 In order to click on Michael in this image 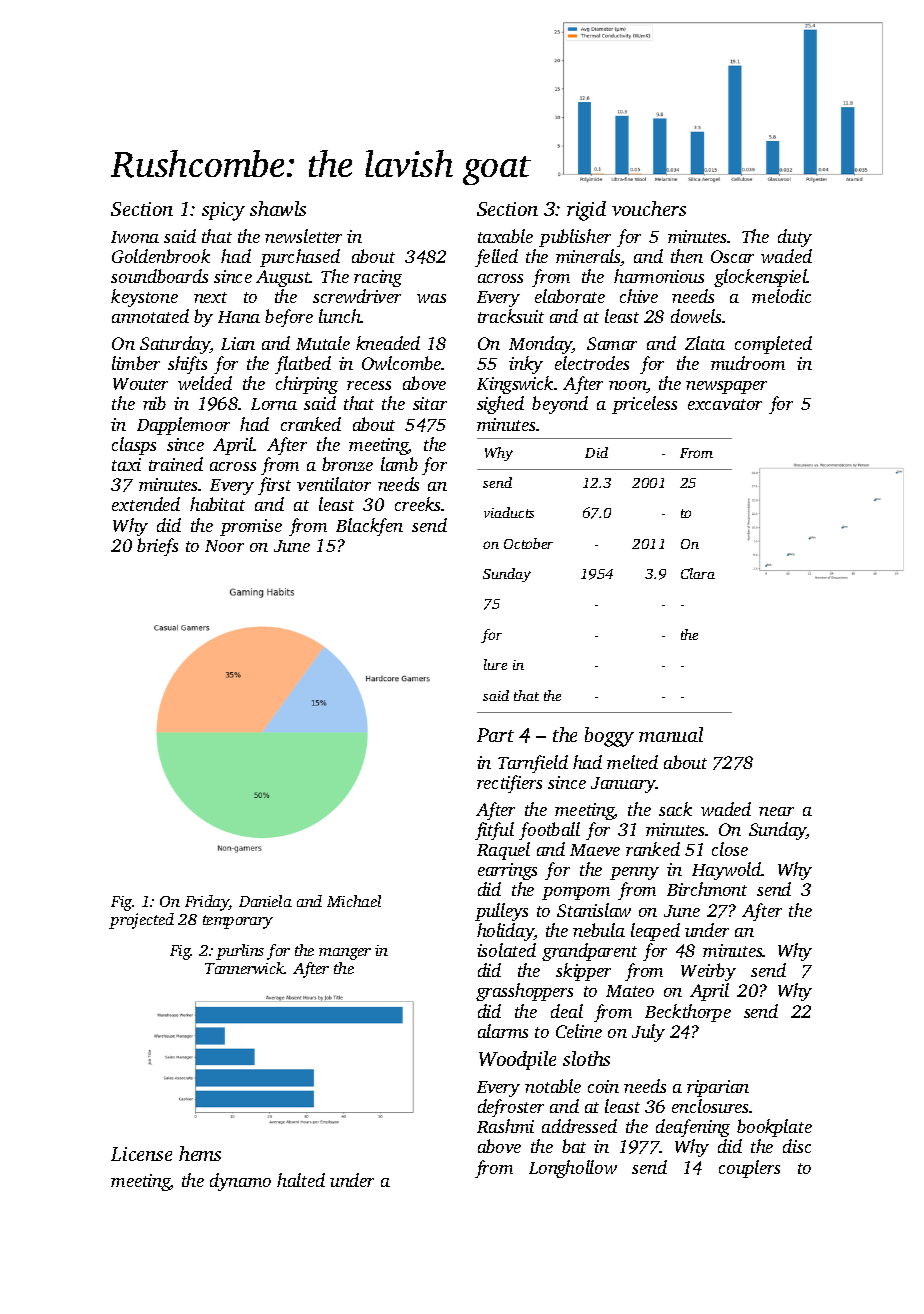, I will do `click(354, 901)`.
